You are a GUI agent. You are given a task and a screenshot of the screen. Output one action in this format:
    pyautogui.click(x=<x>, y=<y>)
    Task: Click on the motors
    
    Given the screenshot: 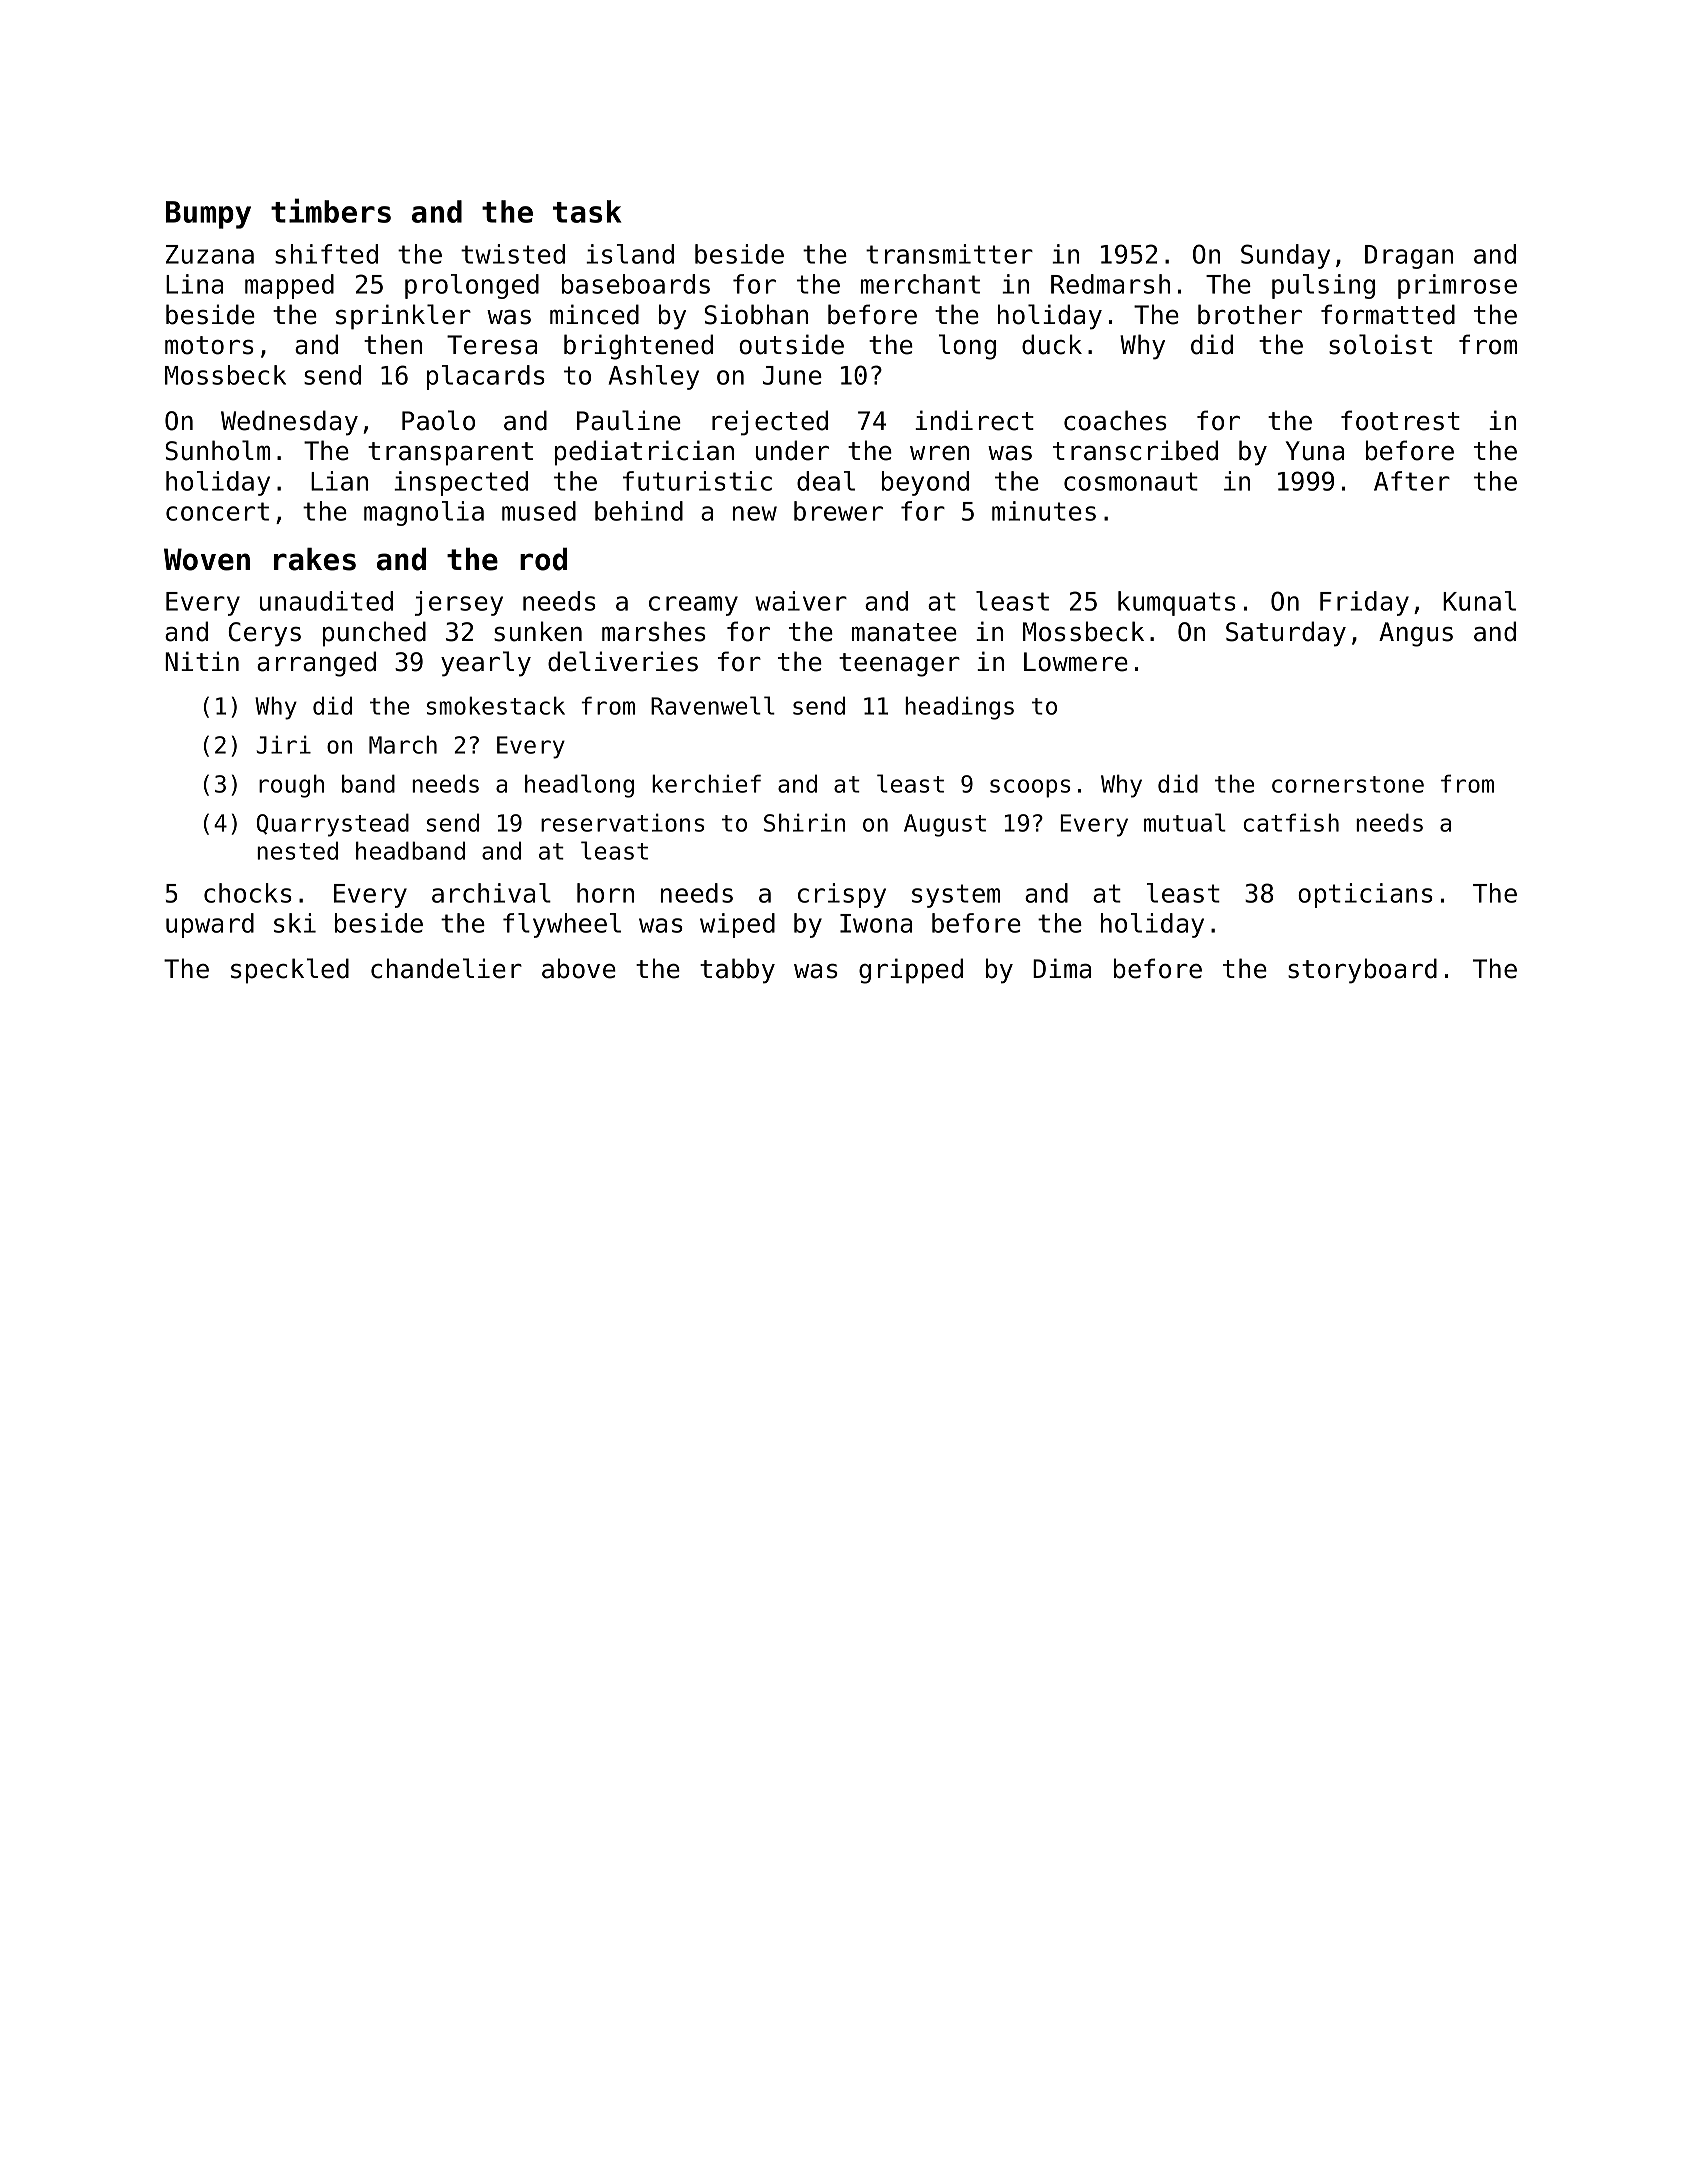 What is the action you would take?
    pyautogui.click(x=209, y=345)
